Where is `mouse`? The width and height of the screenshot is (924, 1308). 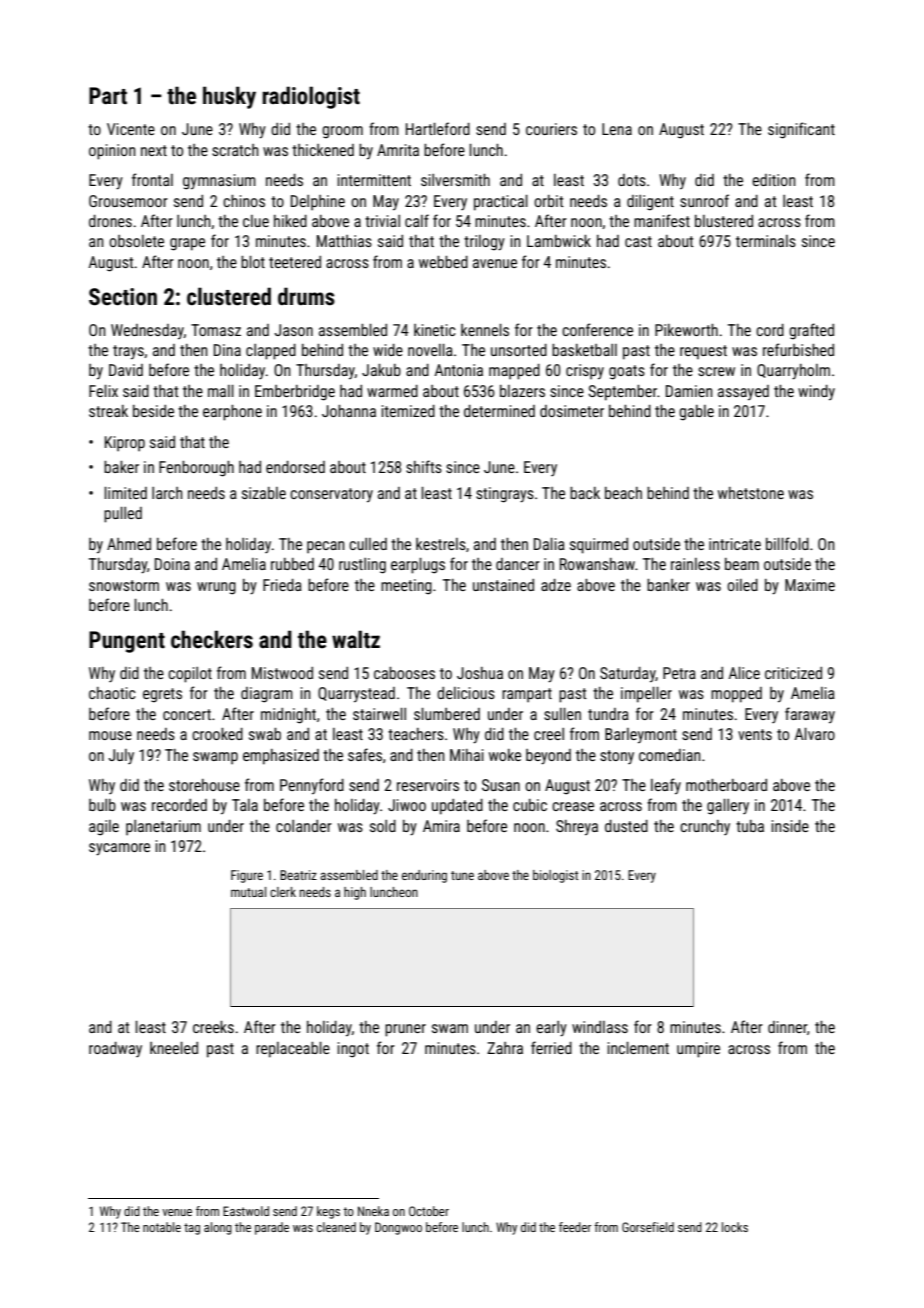 mouse is located at coordinates (110, 735).
